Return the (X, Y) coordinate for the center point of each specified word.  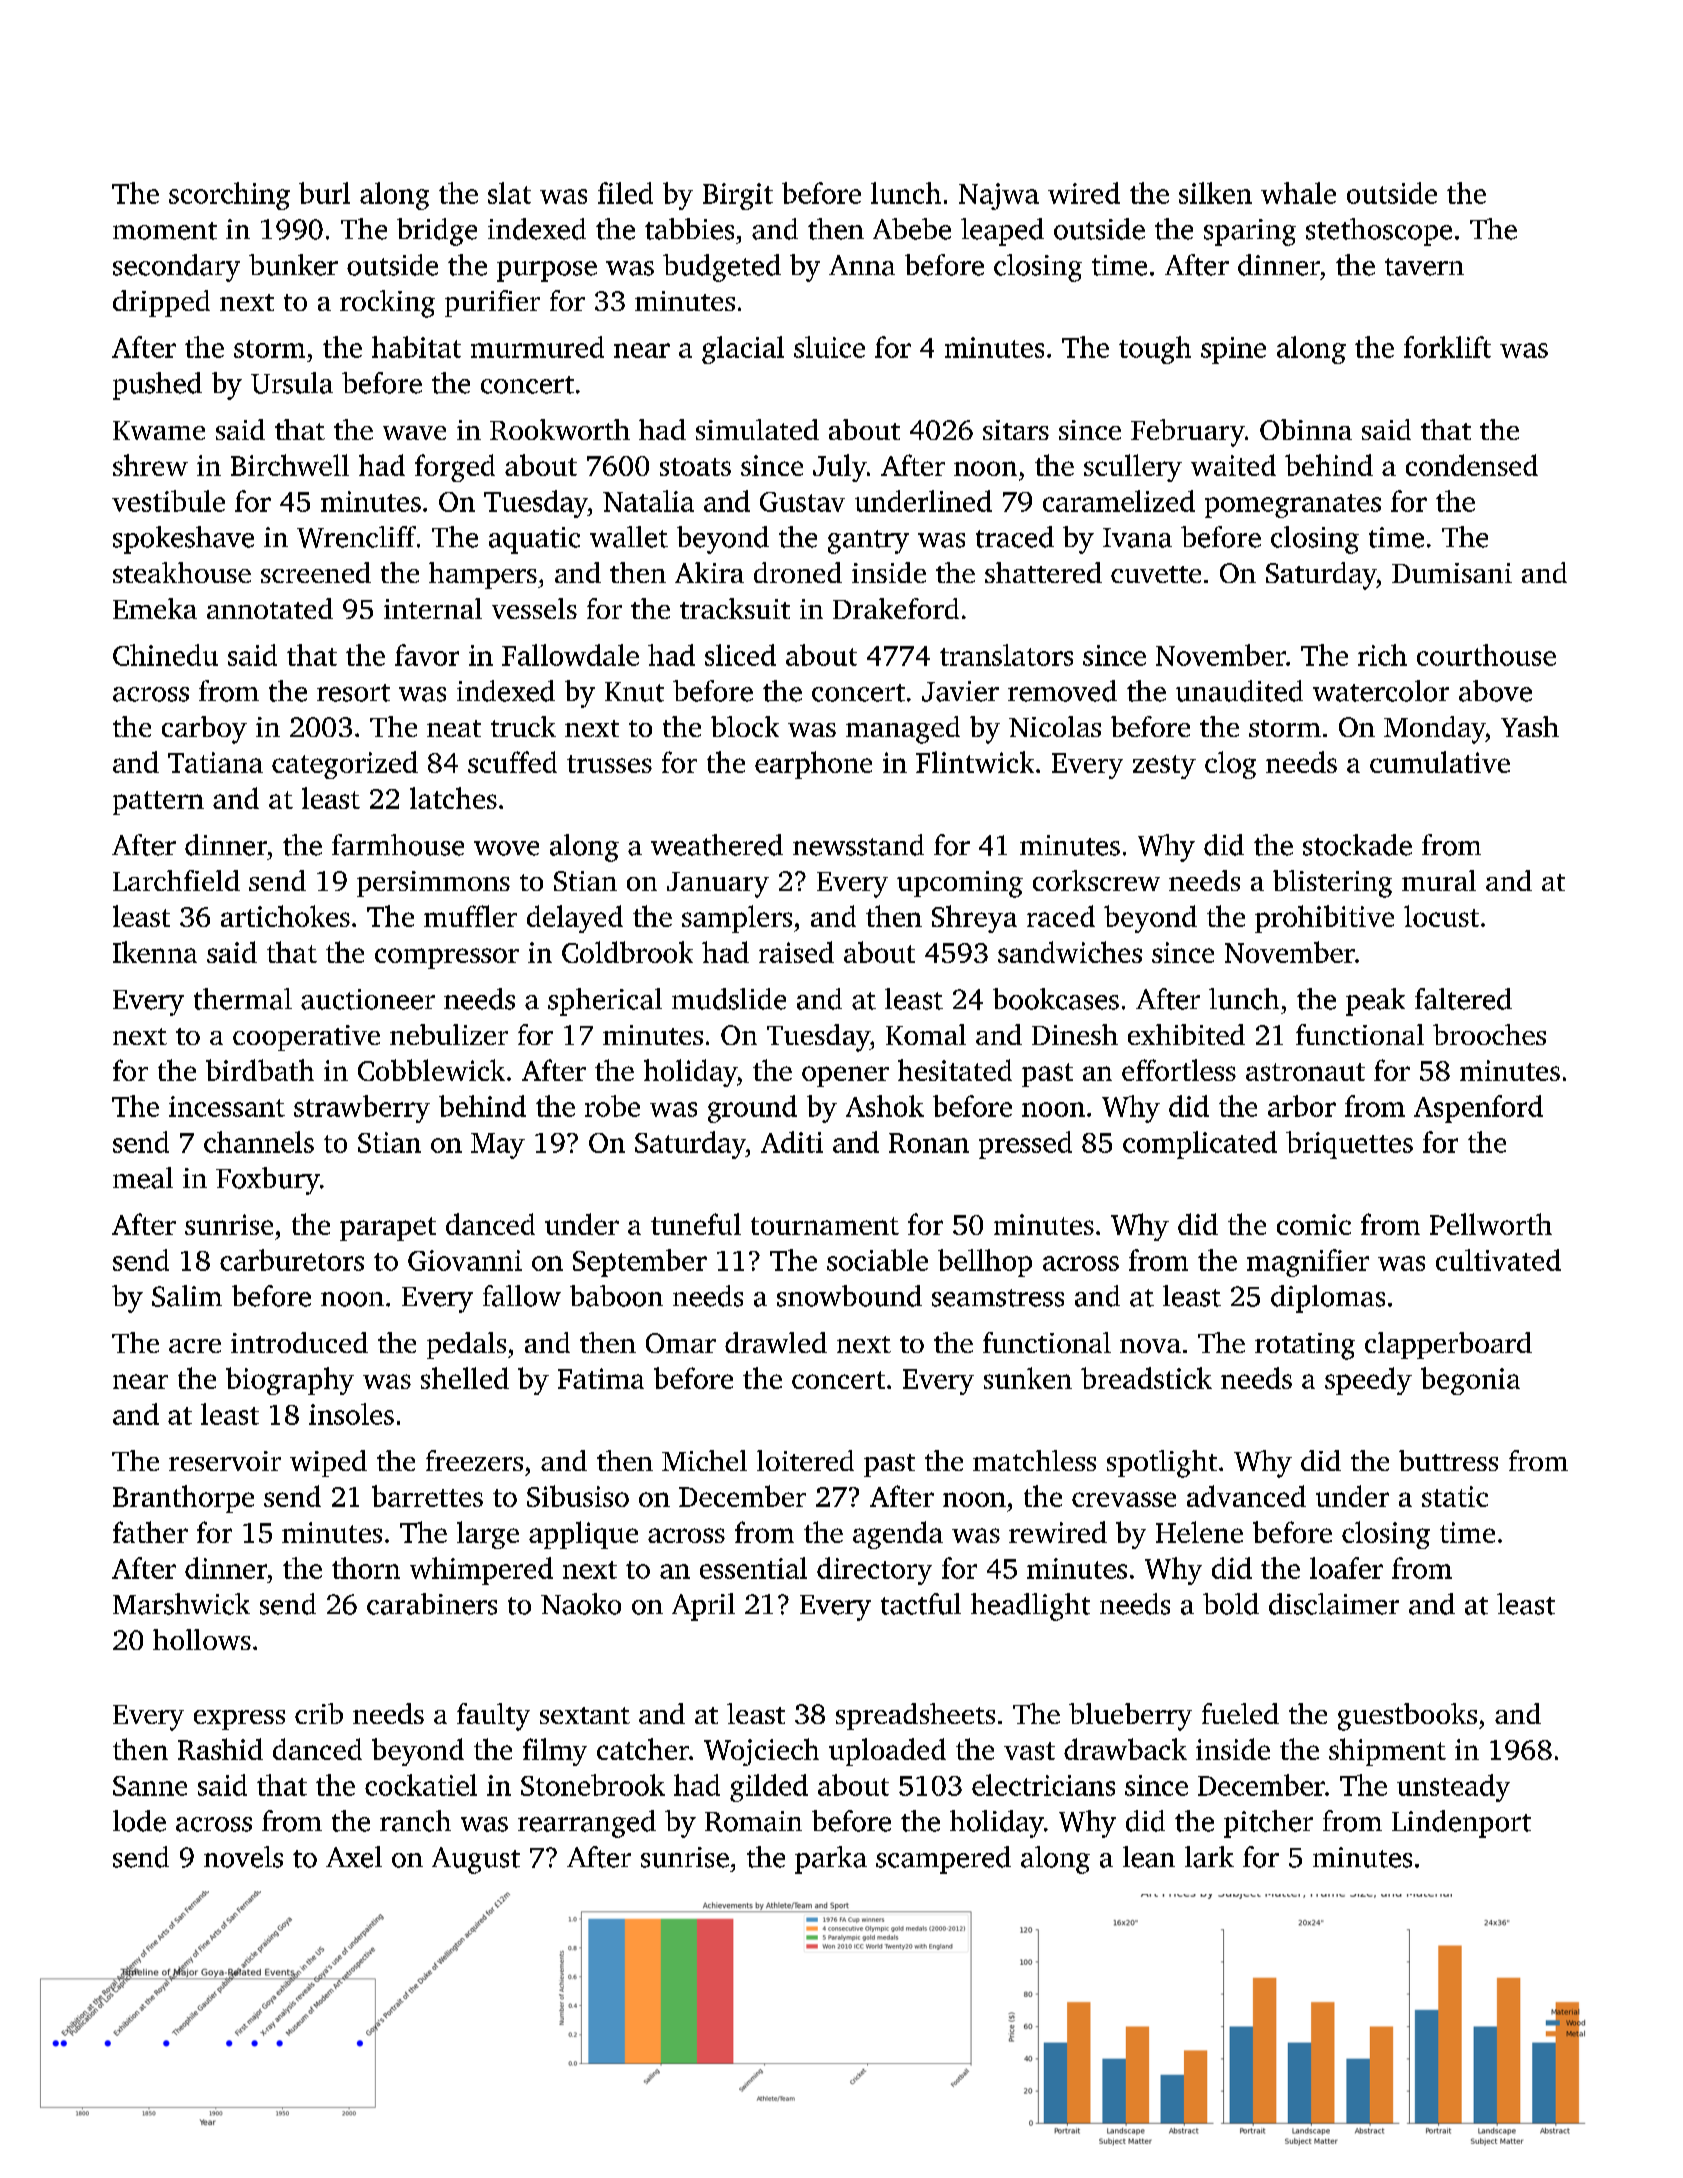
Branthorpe (183, 1499)
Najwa (999, 196)
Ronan (929, 1143)
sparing (1250, 232)
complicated (1200, 1145)
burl (324, 193)
